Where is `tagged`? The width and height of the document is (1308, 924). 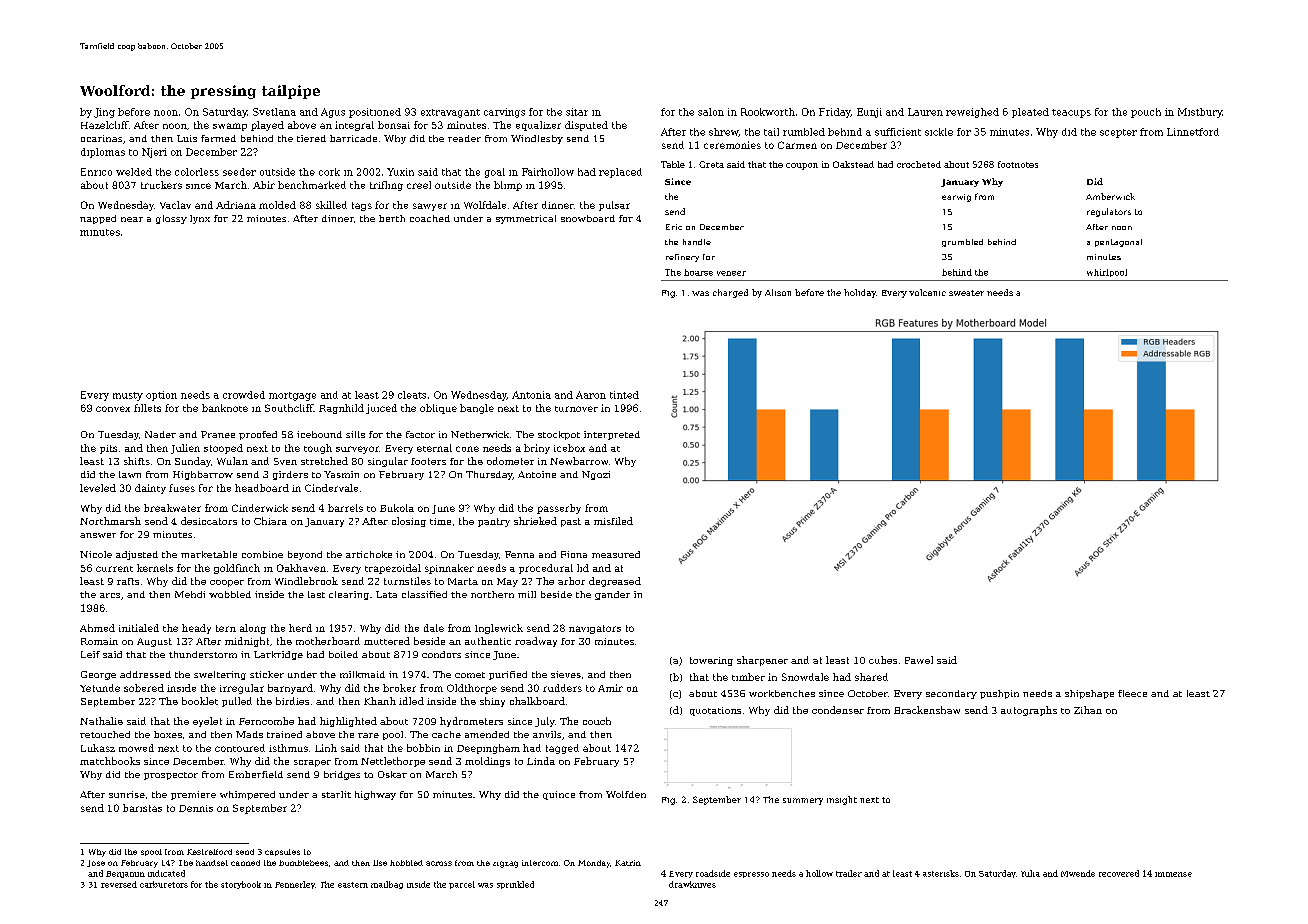
tagged is located at coordinates (562, 749).
